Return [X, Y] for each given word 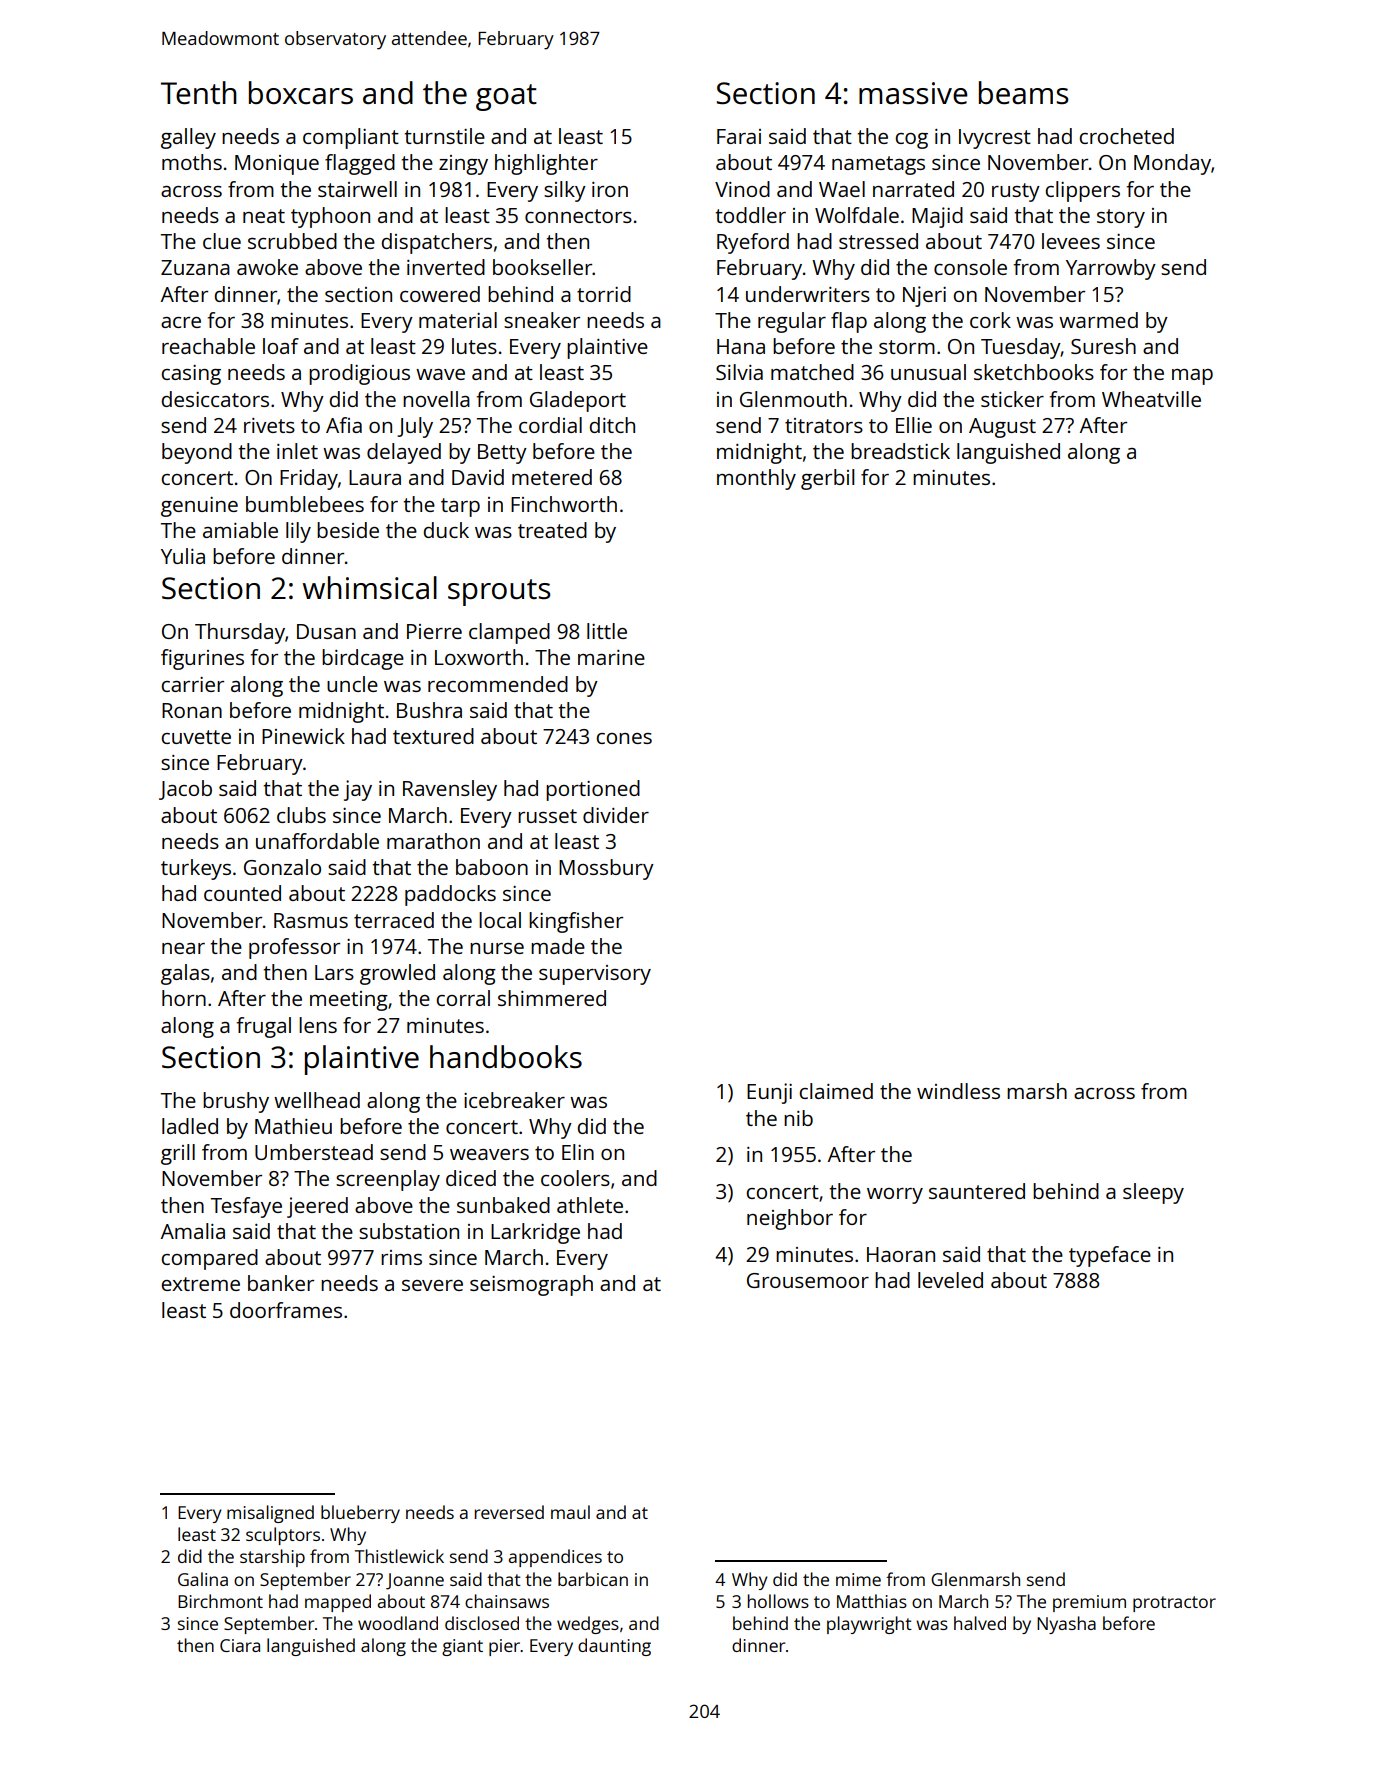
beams [1024, 93]
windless [958, 1091]
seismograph [531, 1285]
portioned [593, 790]
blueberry [360, 1514]
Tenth [199, 93]
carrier [192, 684]
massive [913, 93]
